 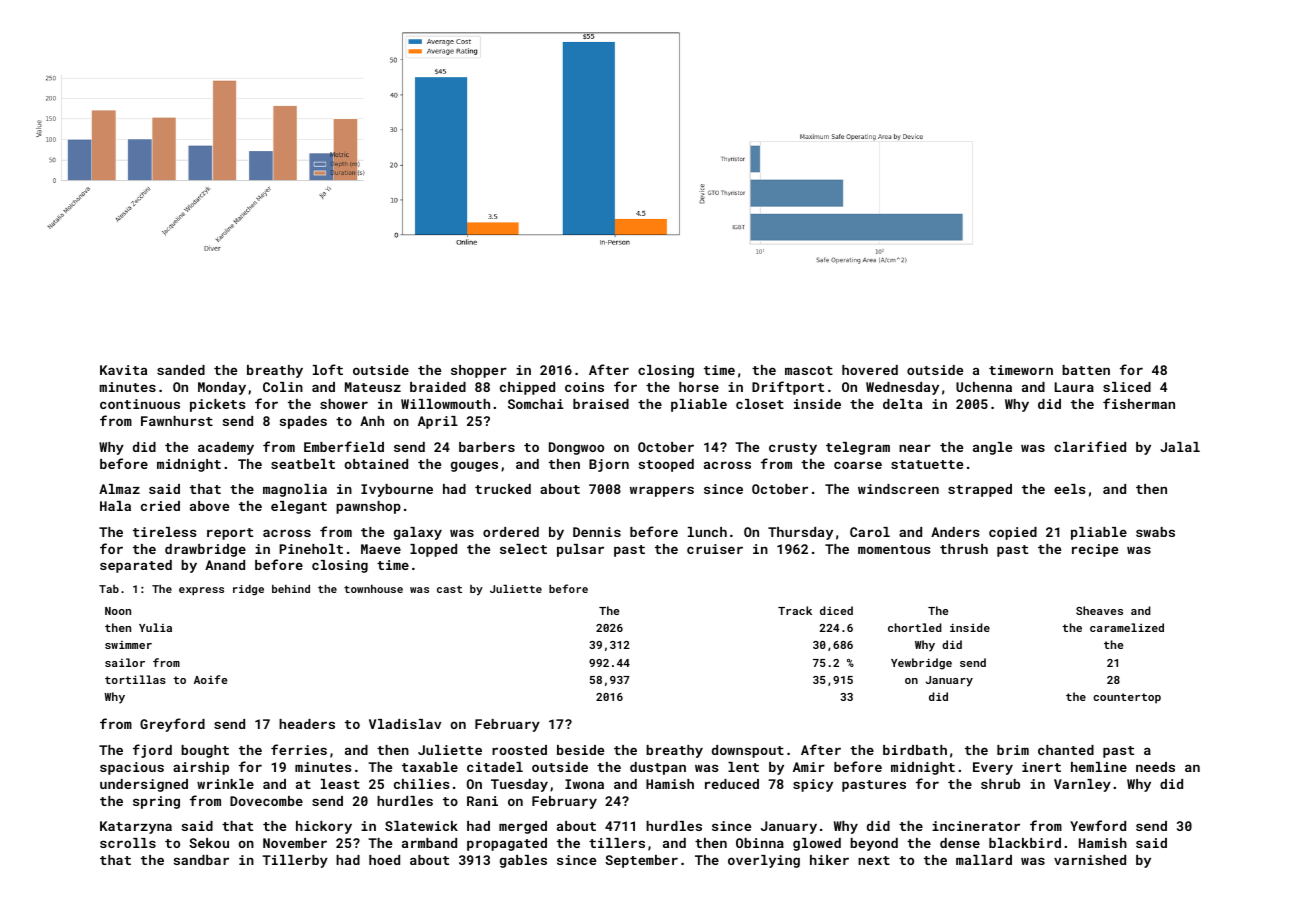 What do you see at coordinates (303, 422) in the screenshot?
I see `spades` at bounding box center [303, 422].
